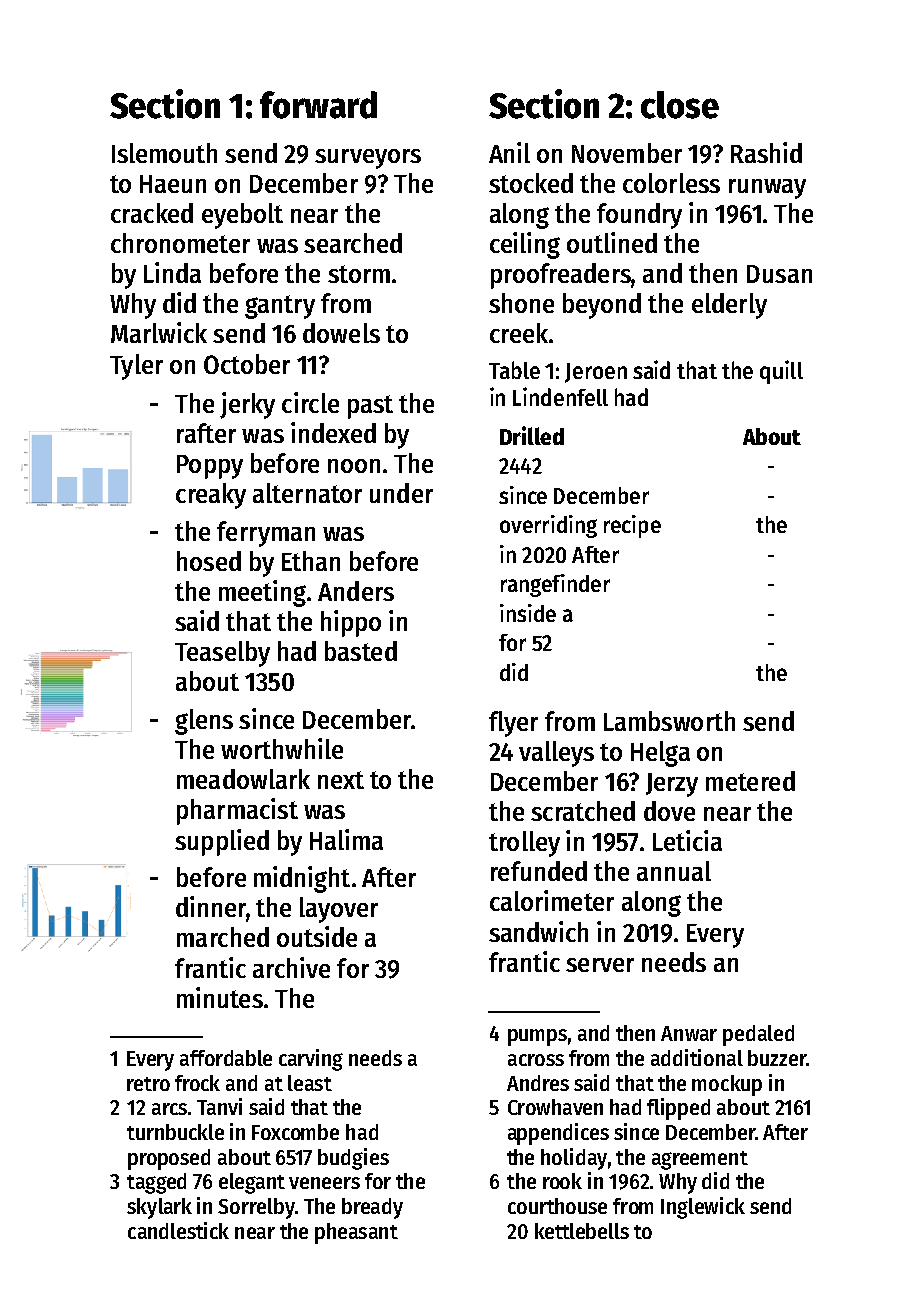  I want to click on Table, so click(514, 370).
